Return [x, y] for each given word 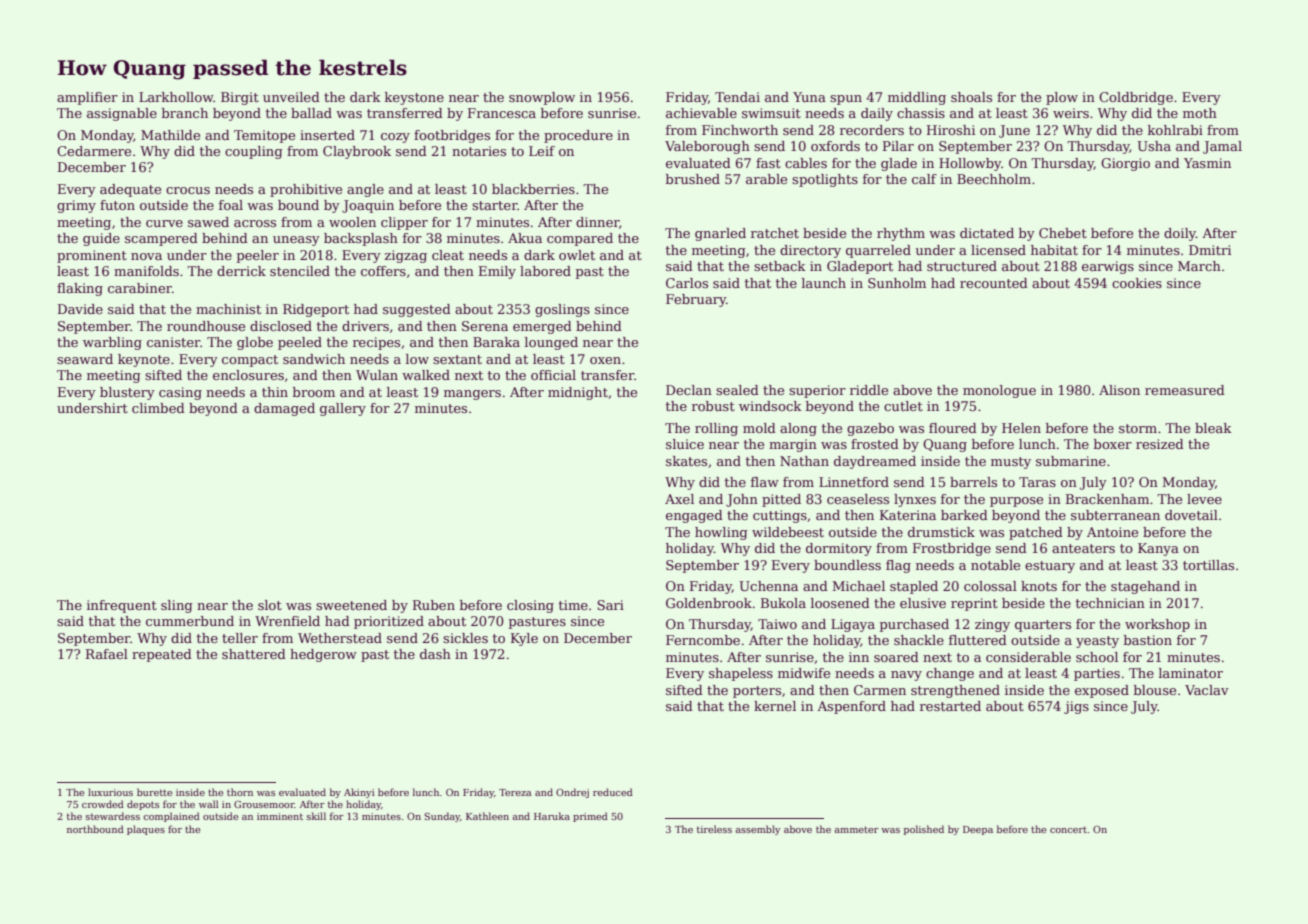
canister [173, 342]
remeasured [1185, 390]
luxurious [110, 792]
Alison [1119, 390]
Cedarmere [94, 151]
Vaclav [1207, 690]
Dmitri [1210, 250]
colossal [990, 586]
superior [817, 391]
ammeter [857, 829]
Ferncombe [703, 640]
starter [495, 205]
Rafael [107, 654]
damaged [284, 409]
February [696, 300]
